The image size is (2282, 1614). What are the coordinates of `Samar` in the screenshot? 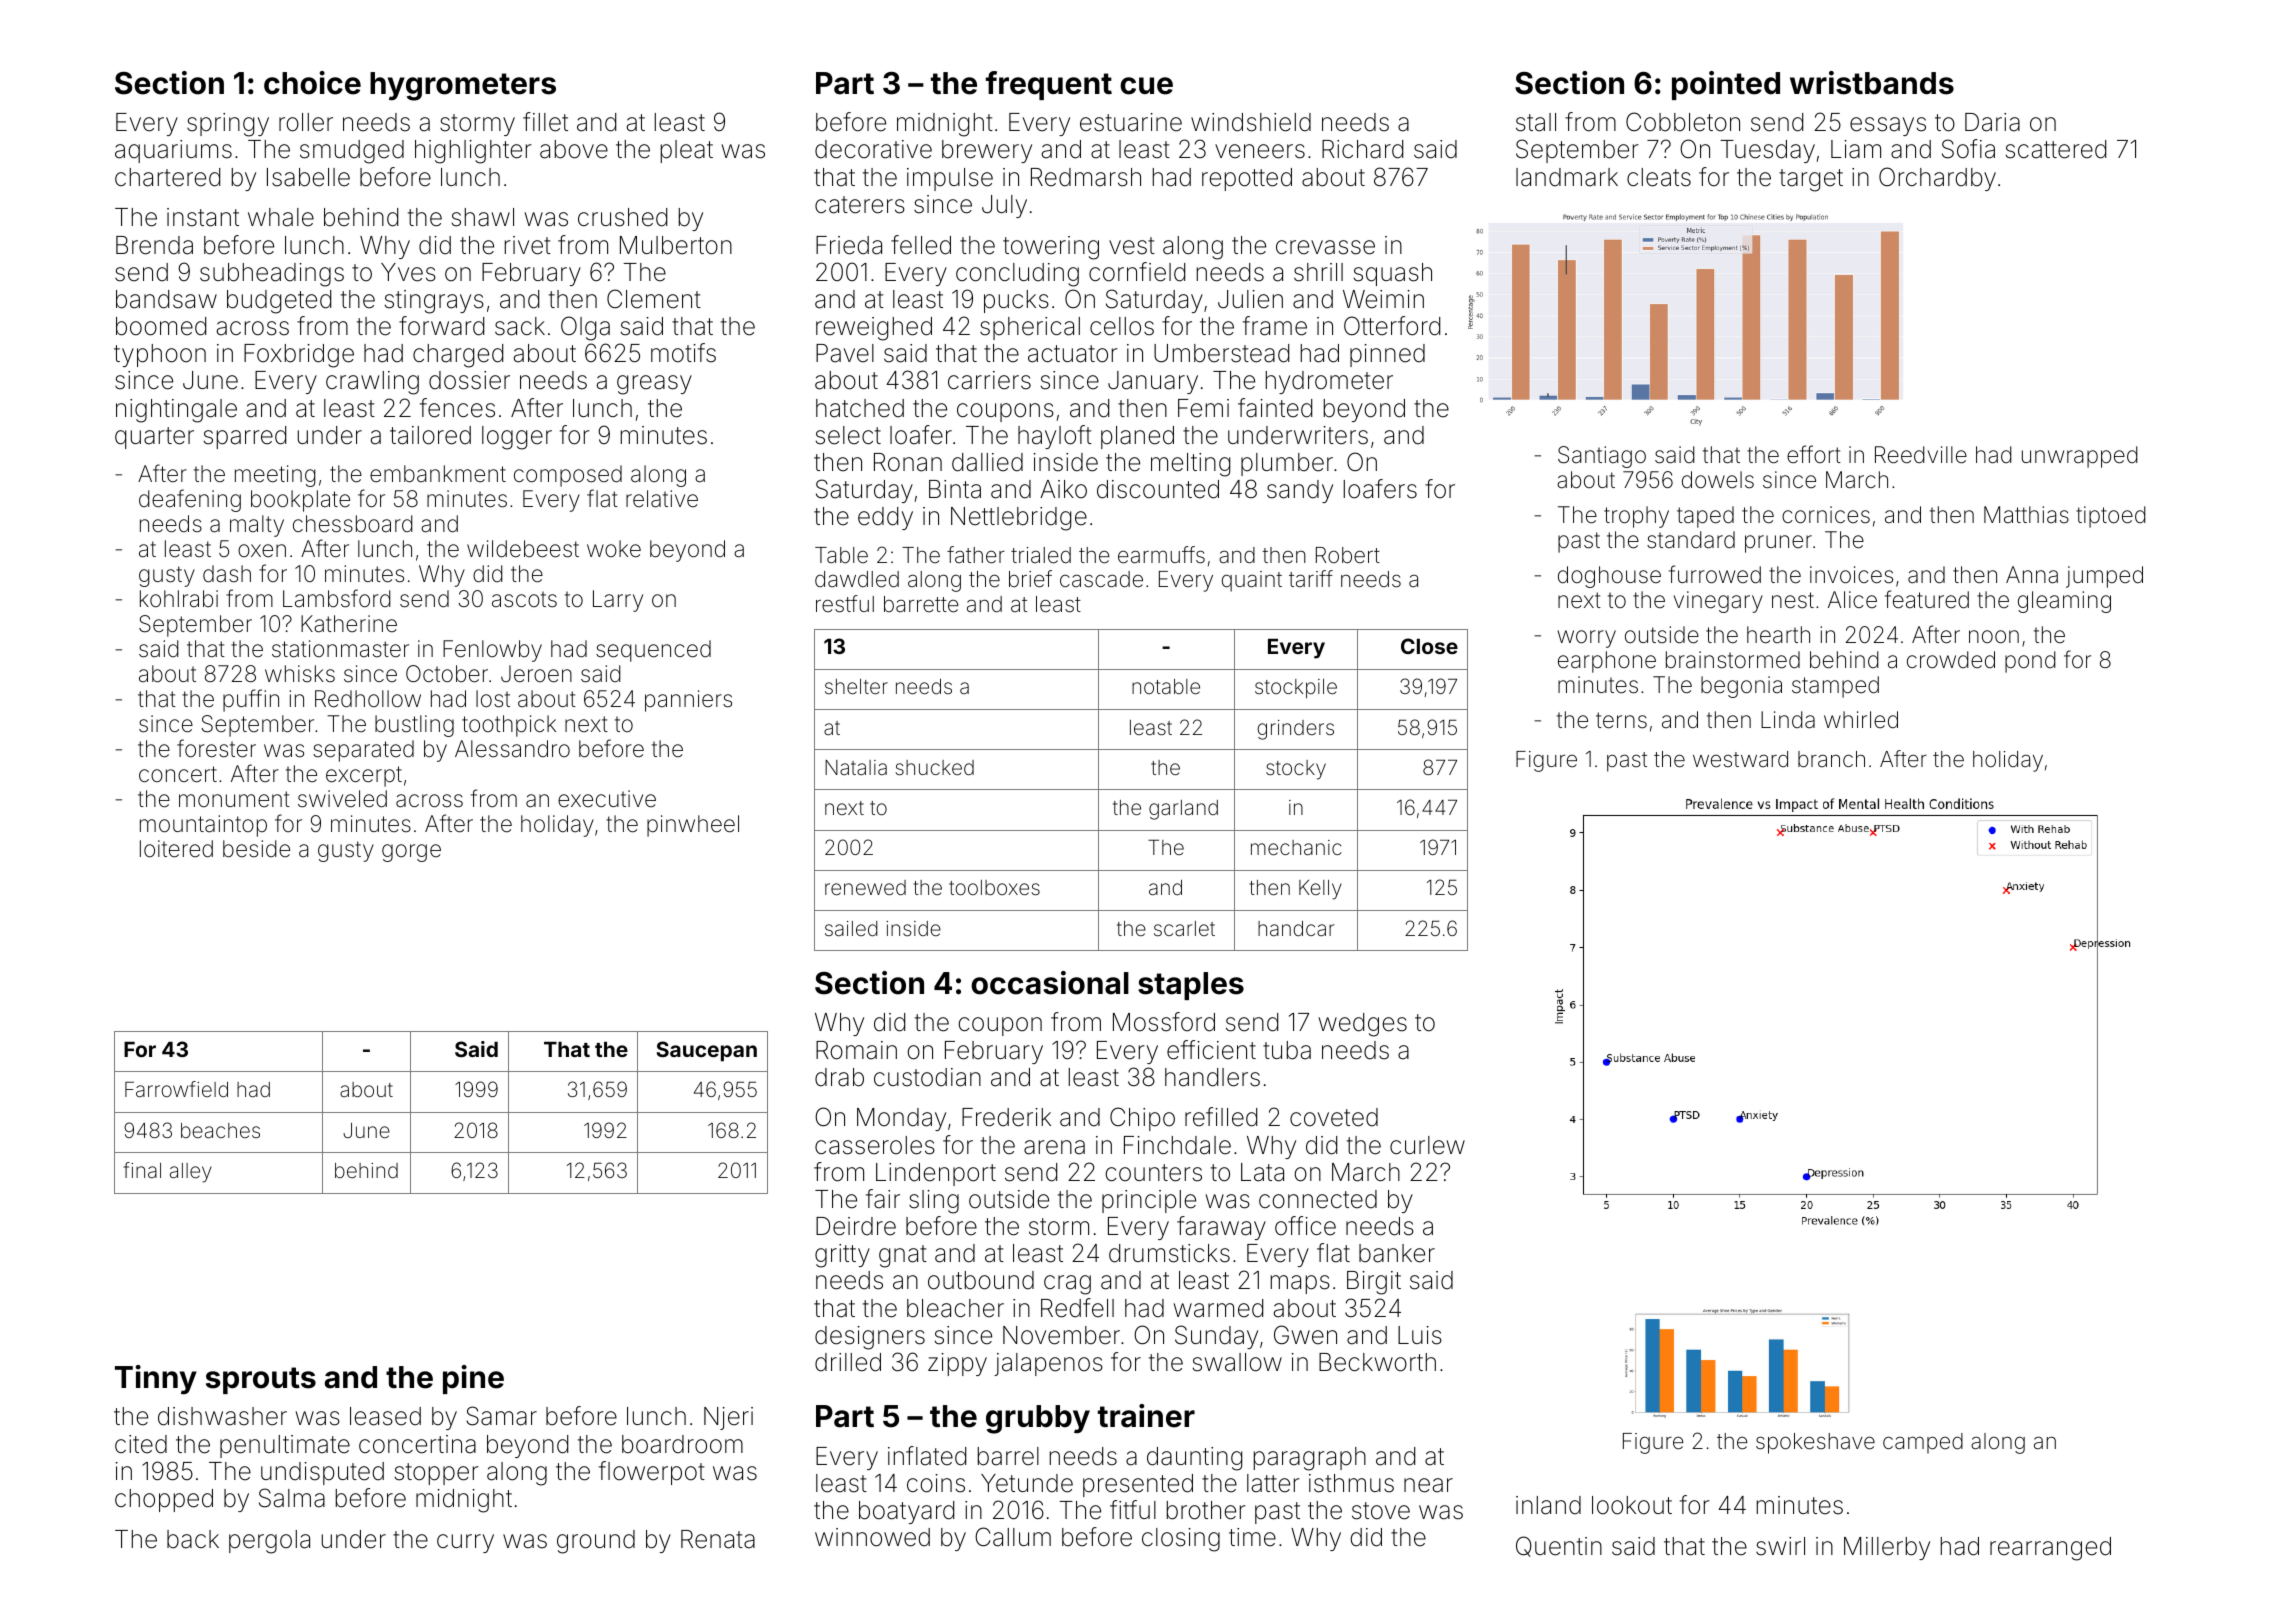 It's located at (501, 1416).
